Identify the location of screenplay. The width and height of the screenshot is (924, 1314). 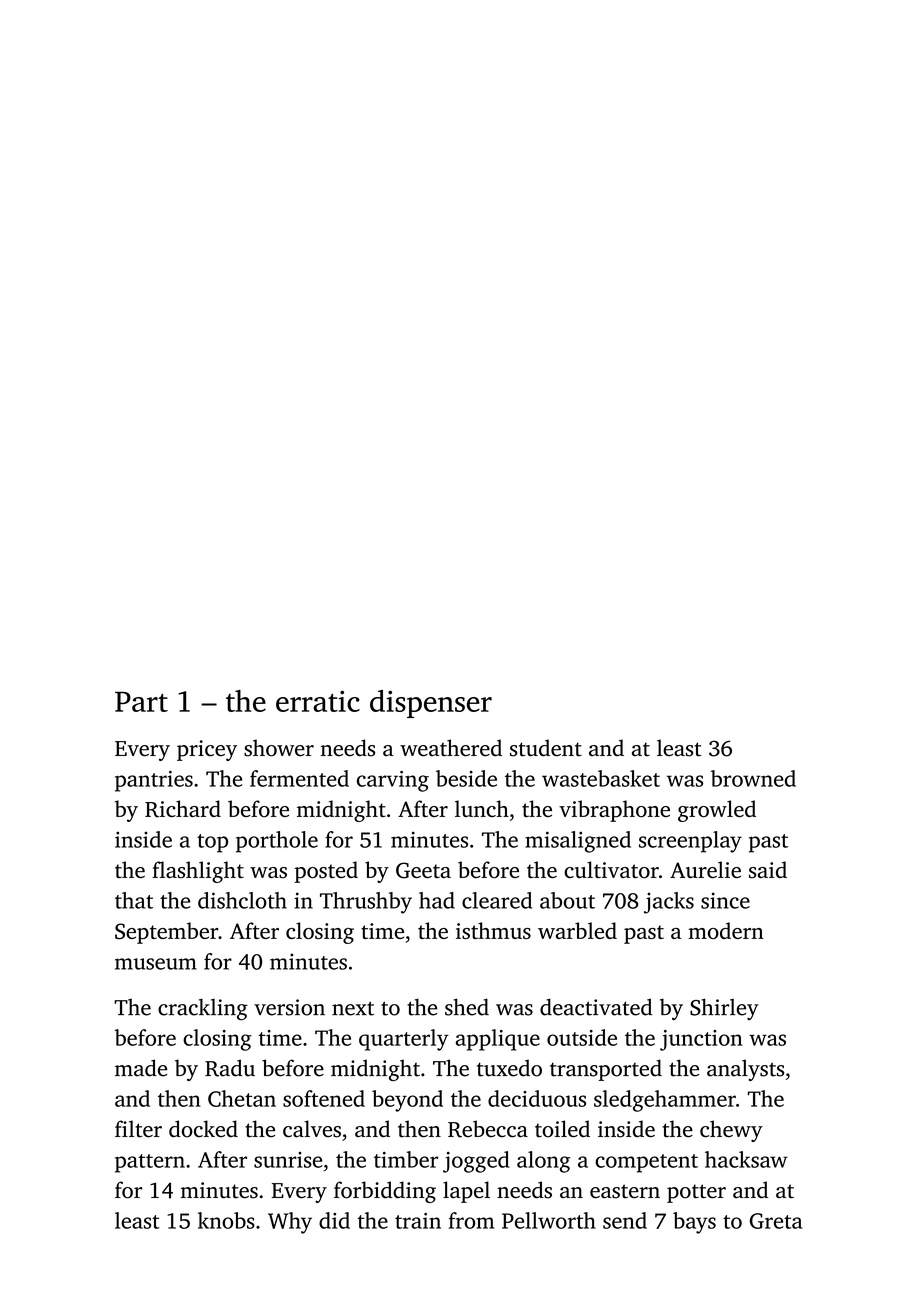
(690, 842).
